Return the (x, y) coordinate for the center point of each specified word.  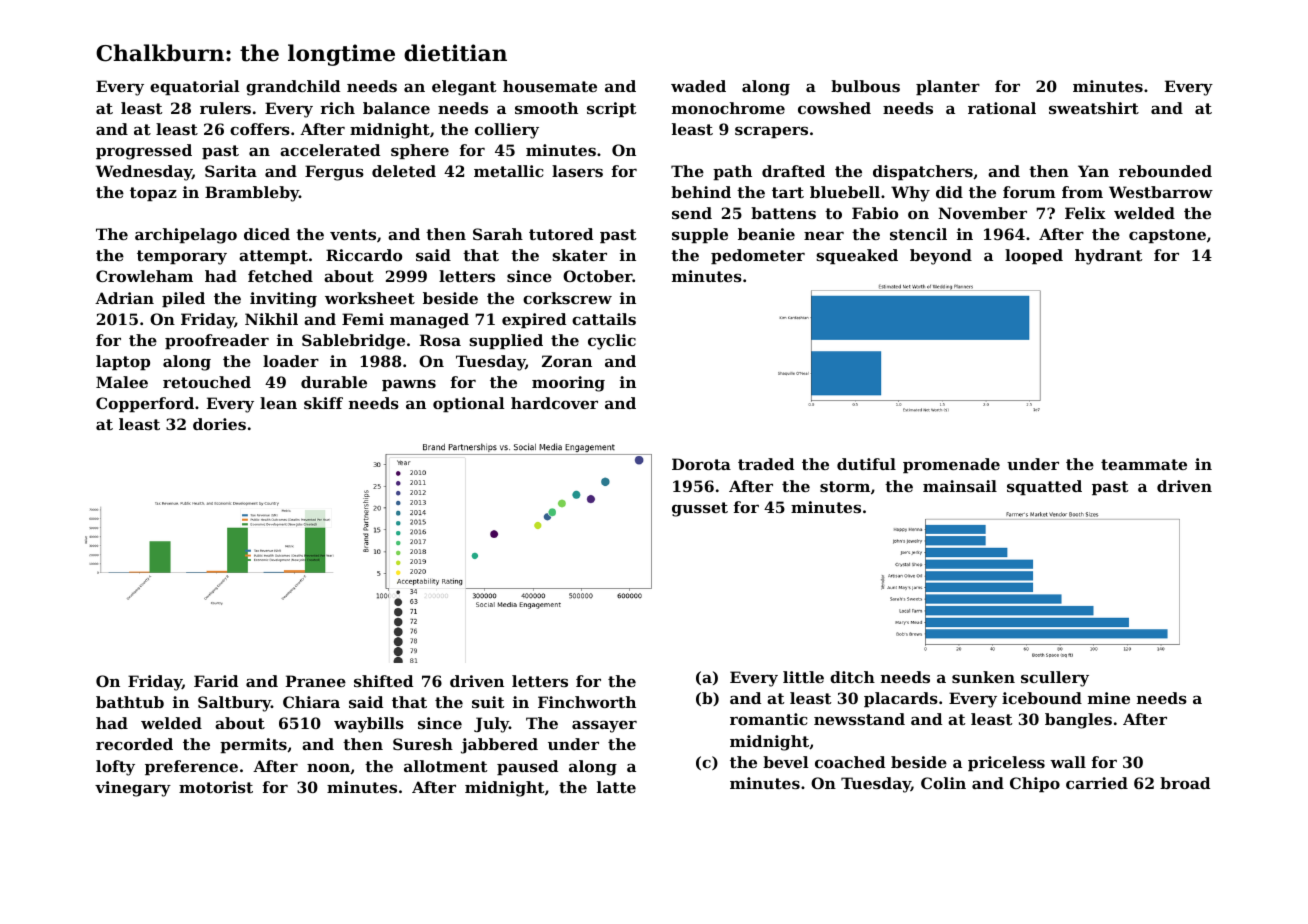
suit (488, 702)
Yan (1093, 171)
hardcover (554, 403)
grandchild (293, 88)
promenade (951, 465)
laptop (123, 362)
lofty (115, 768)
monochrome (728, 108)
